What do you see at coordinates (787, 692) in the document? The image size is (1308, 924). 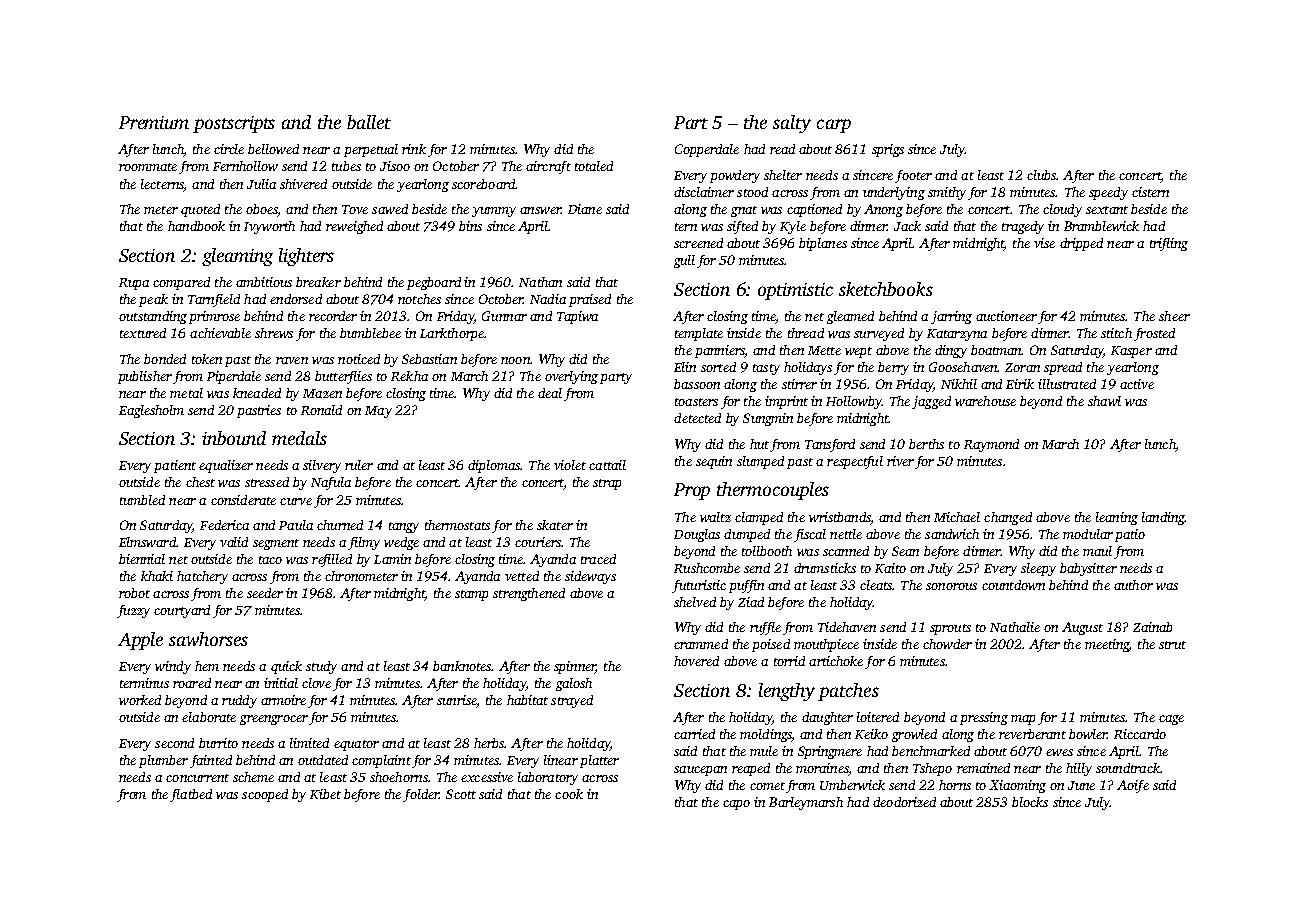 I see `lengthy` at bounding box center [787, 692].
